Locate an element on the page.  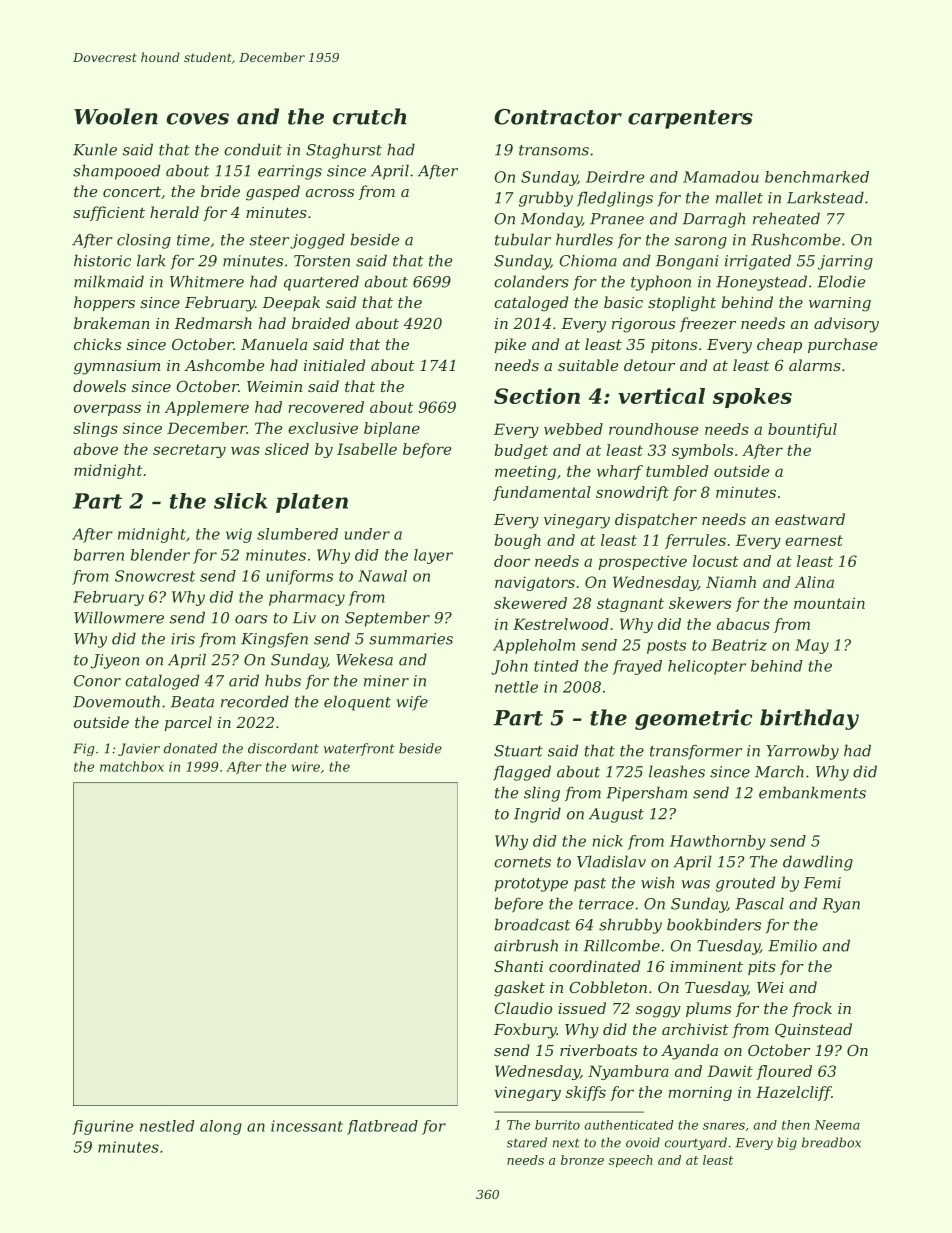
brakeman is located at coordinates (112, 323).
